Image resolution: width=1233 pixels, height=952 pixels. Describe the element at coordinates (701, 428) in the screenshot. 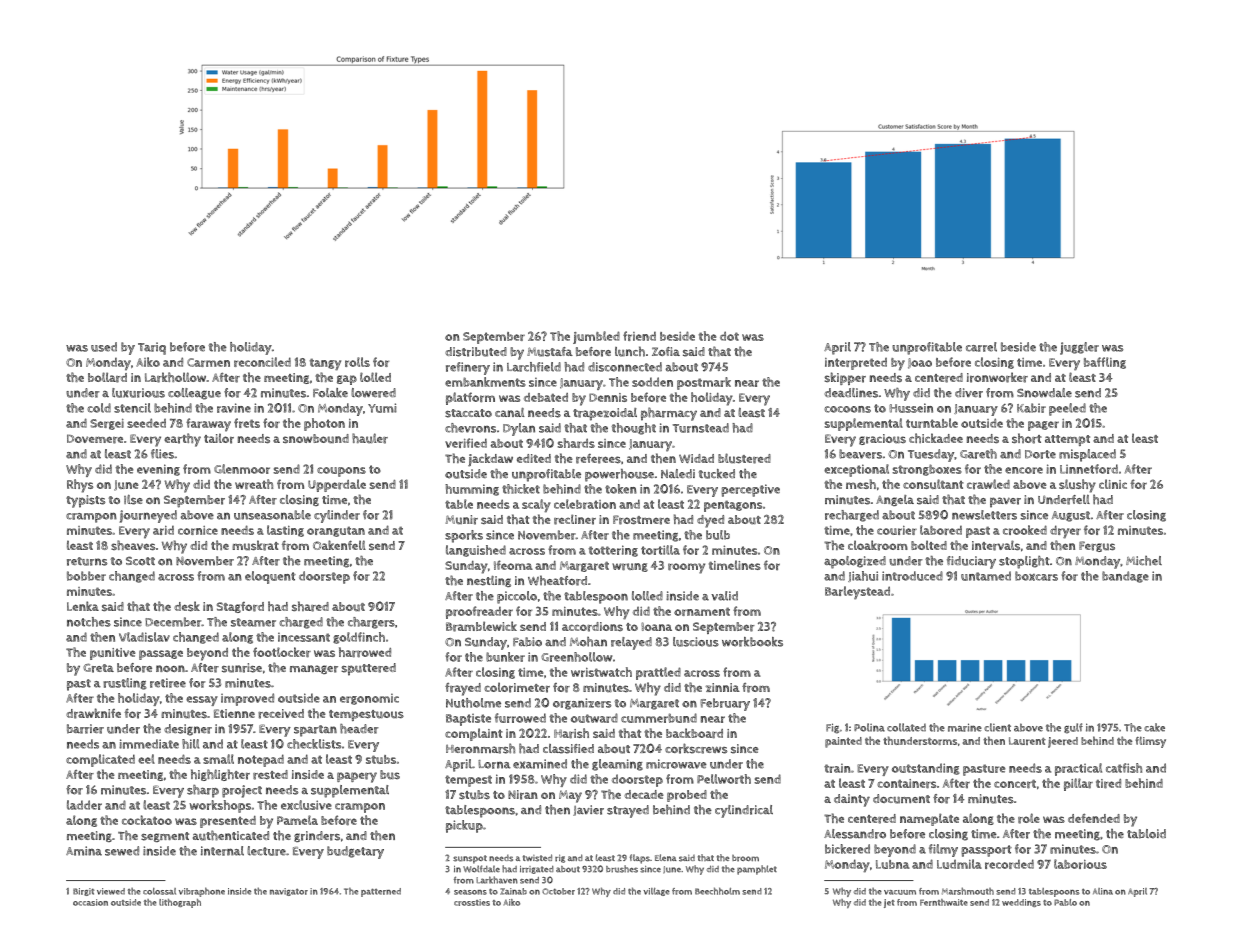

I see `Turnstead` at that location.
